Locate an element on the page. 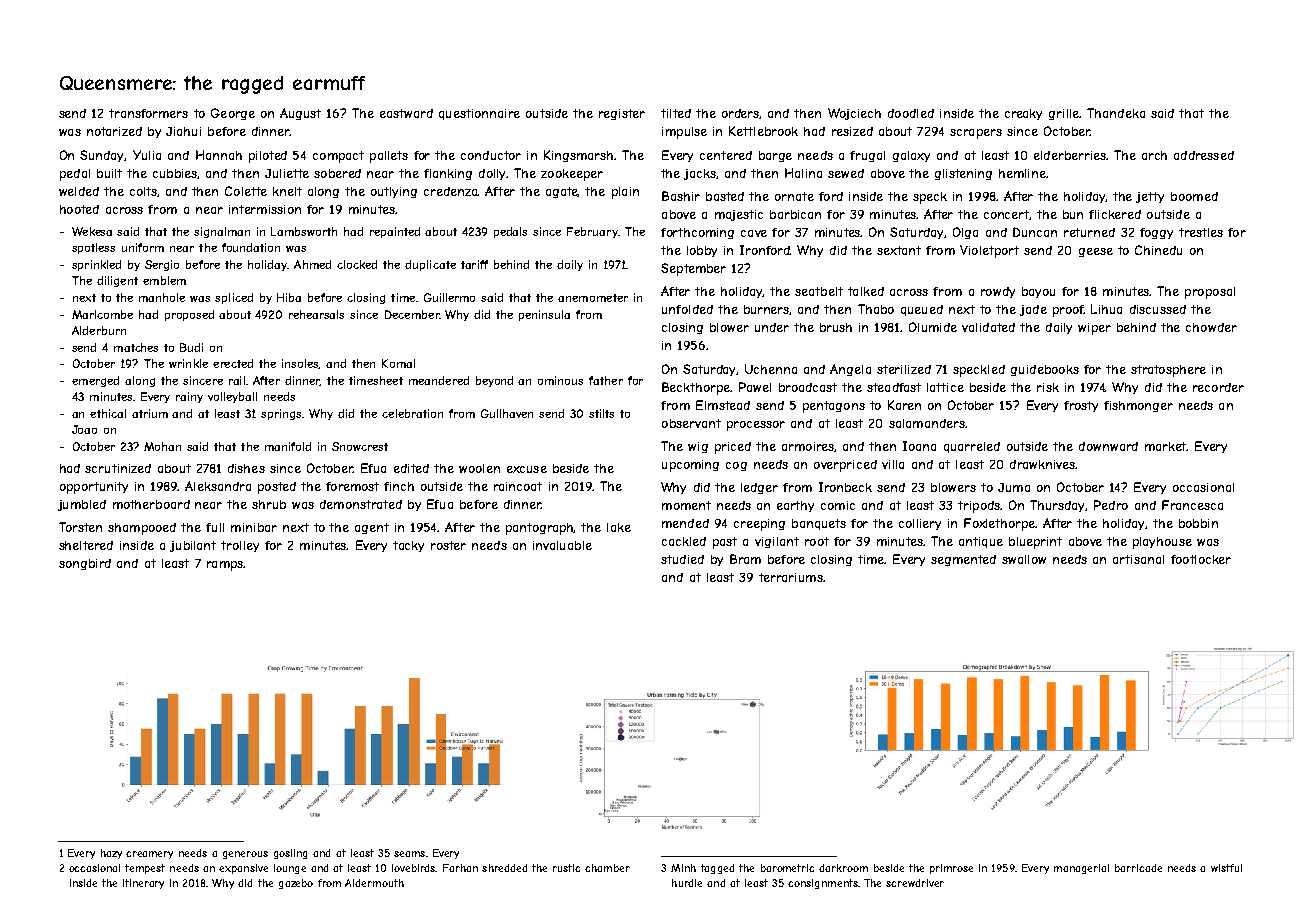 This image has height=924, width=1308. darkroom is located at coordinates (843, 868).
